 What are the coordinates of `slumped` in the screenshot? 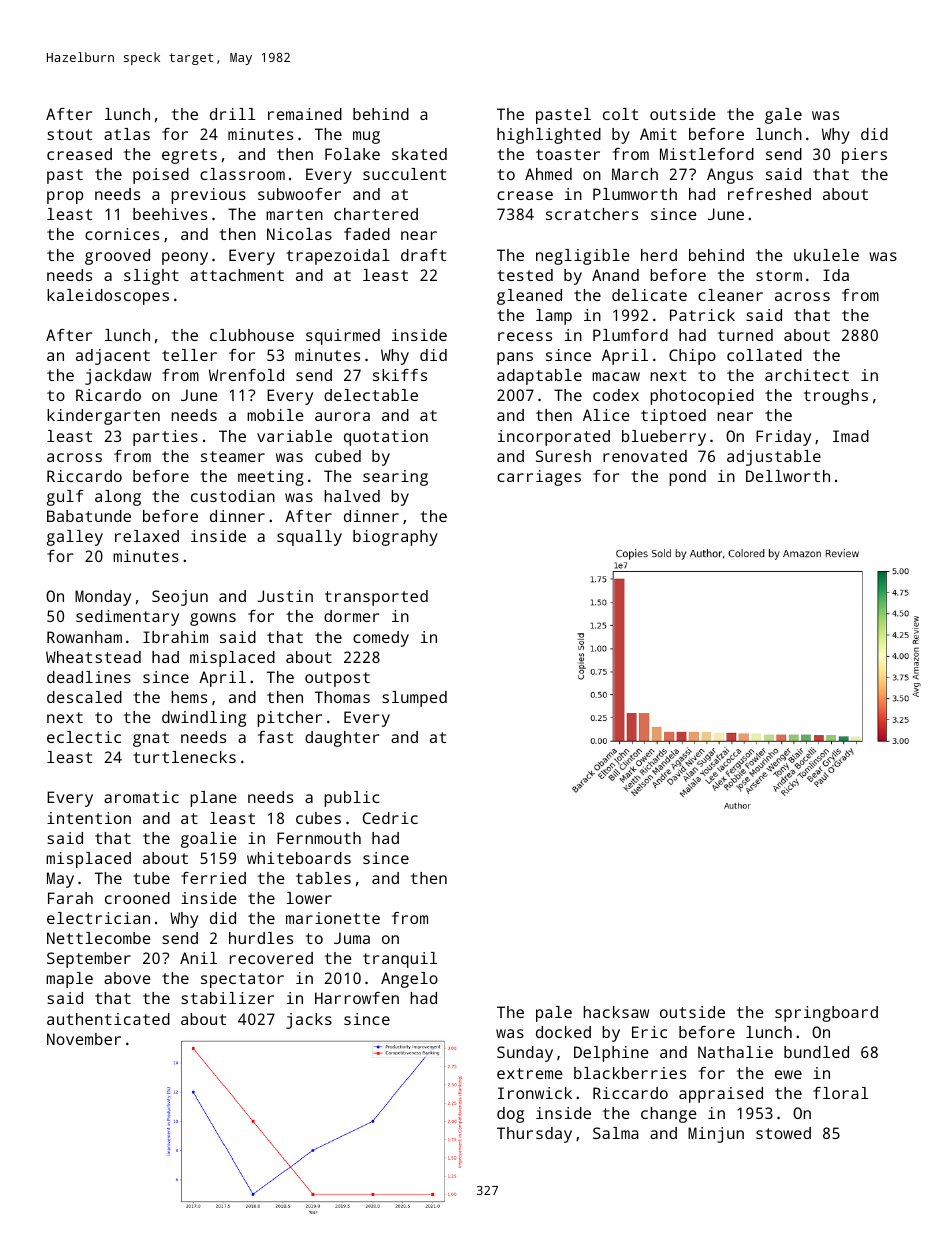 It's located at (414, 699).
